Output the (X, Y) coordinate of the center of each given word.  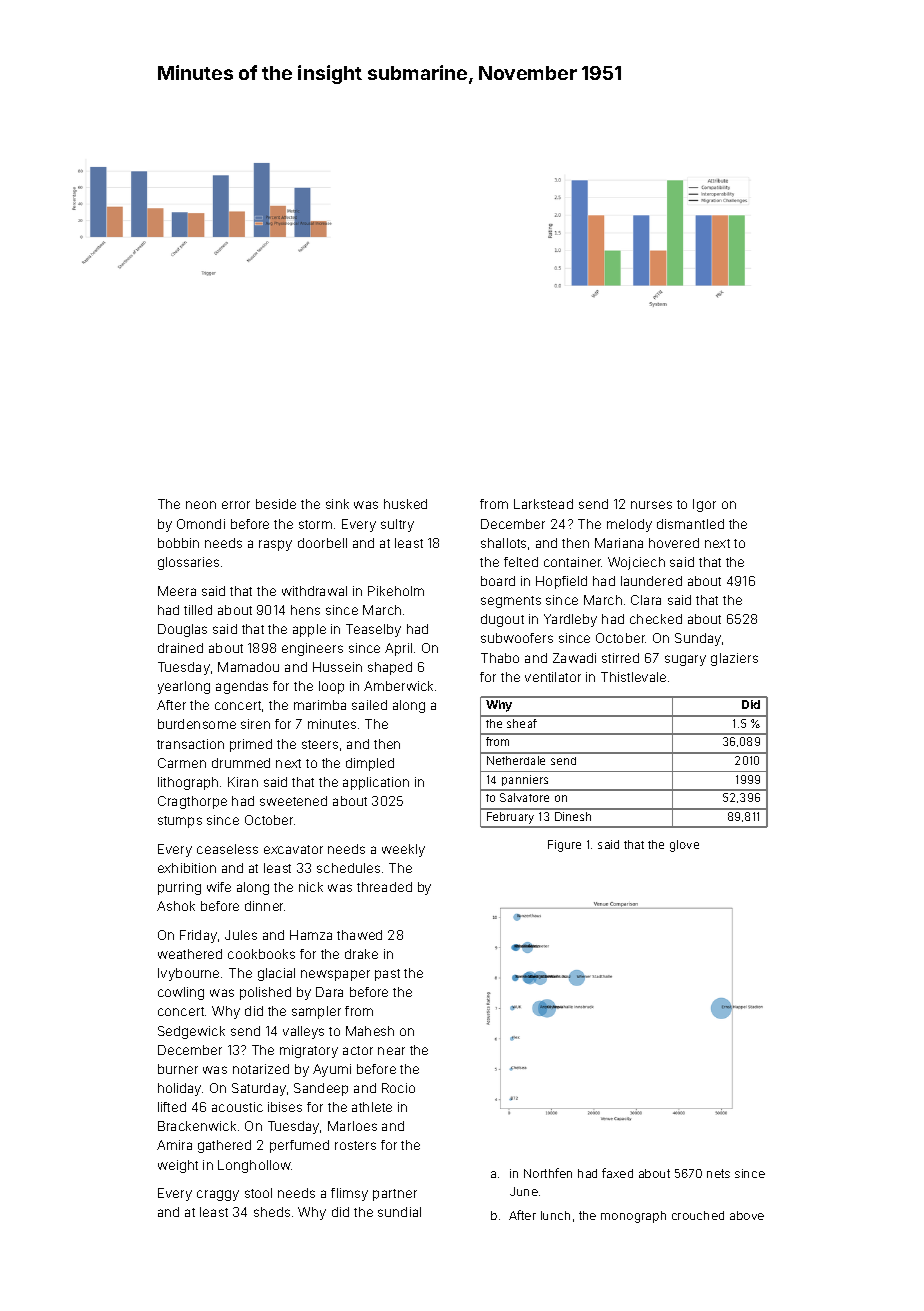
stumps (180, 822)
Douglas (182, 630)
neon (201, 505)
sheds (272, 1212)
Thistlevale (633, 677)
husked (405, 504)
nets (718, 1173)
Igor (704, 505)
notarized (261, 1069)
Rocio (398, 1088)
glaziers (734, 659)
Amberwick (398, 686)
